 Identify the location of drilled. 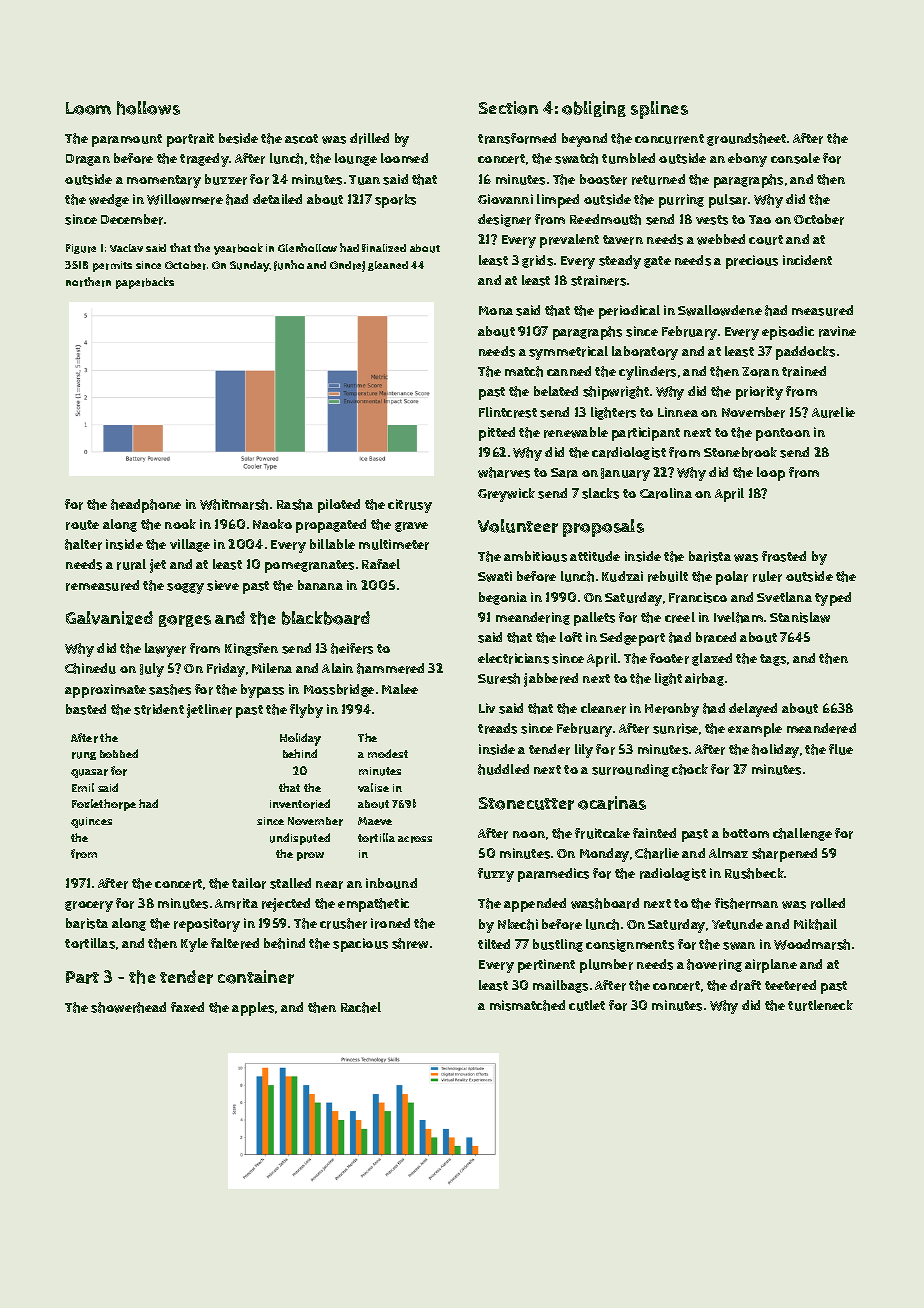
(369, 138).
